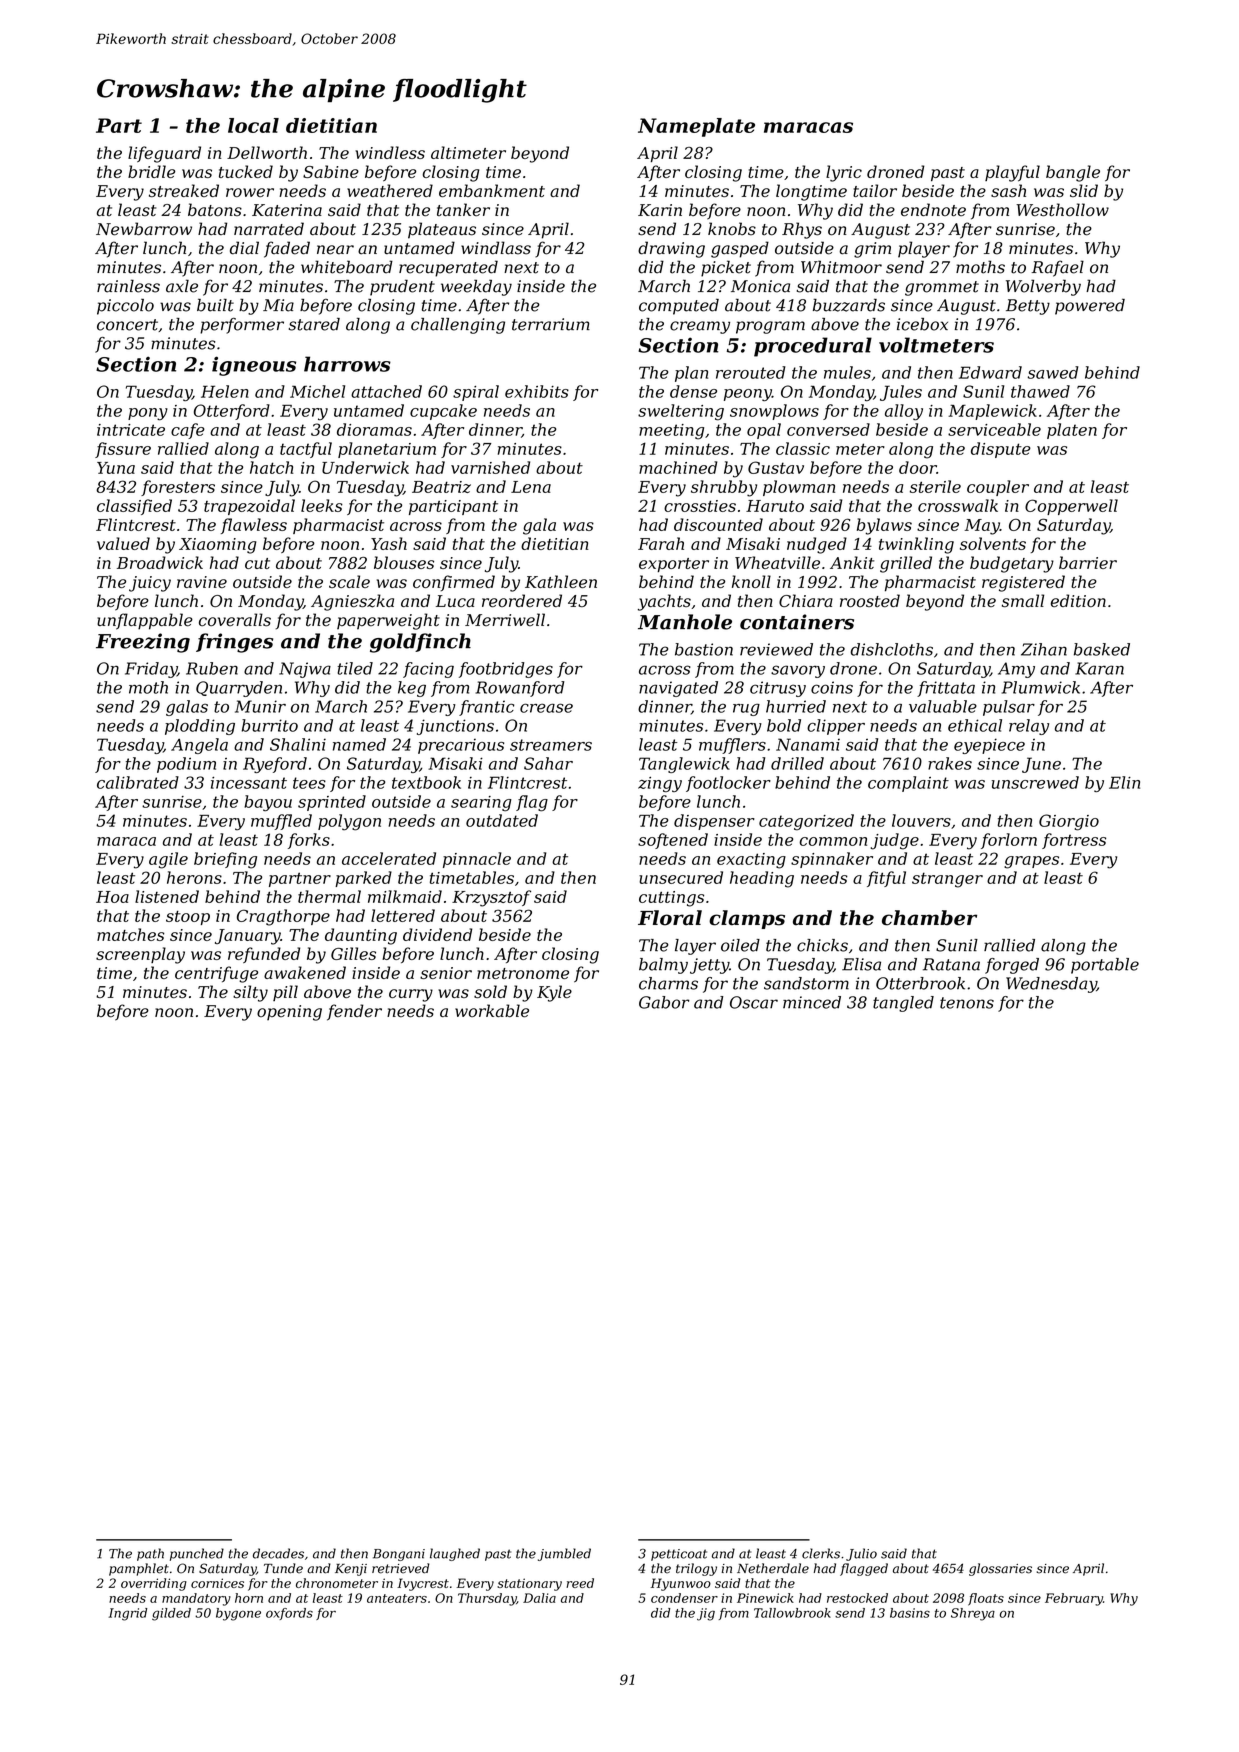 This image has height=1752, width=1239. What do you see at coordinates (681, 412) in the image?
I see `sweltering` at bounding box center [681, 412].
